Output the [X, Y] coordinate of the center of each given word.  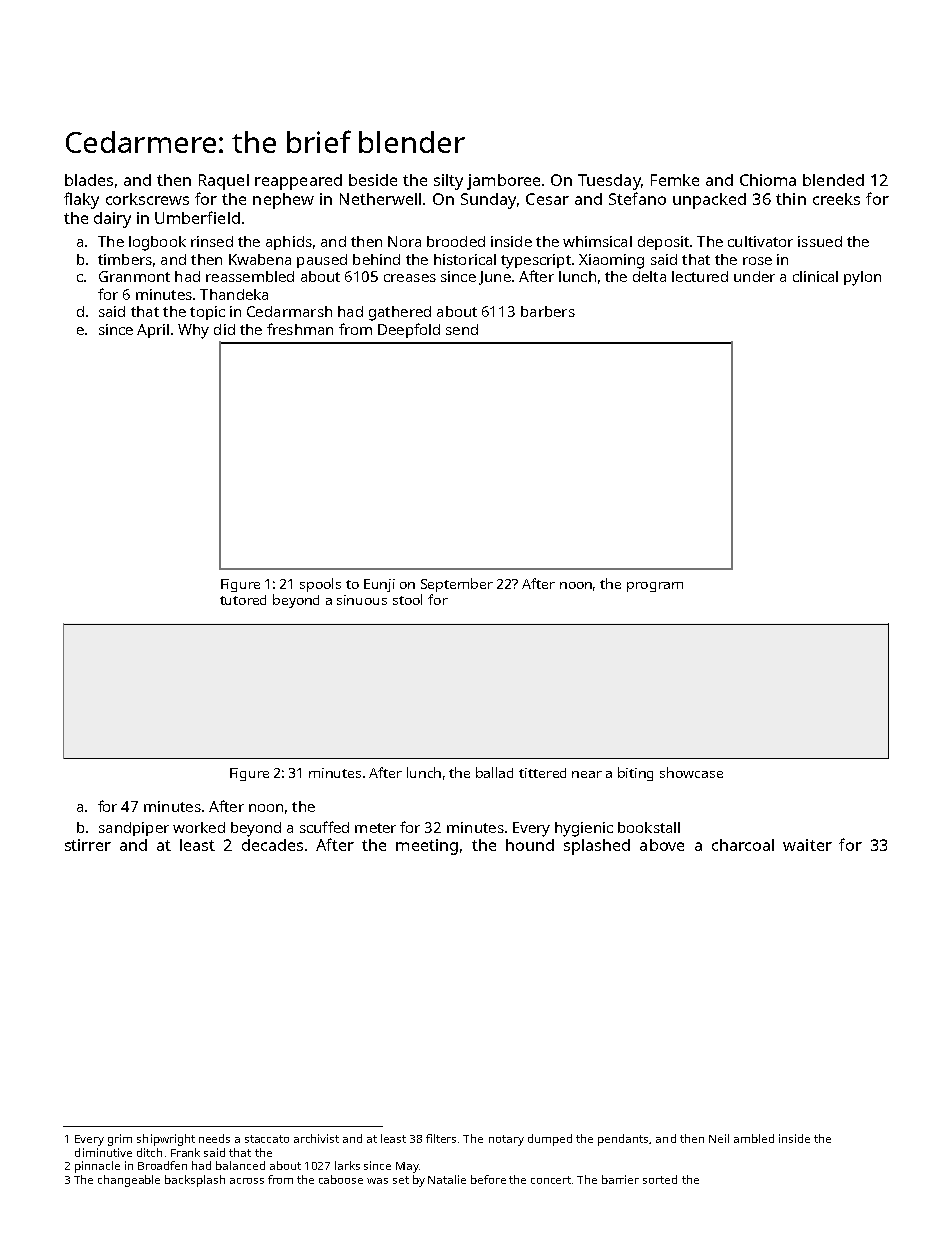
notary [506, 1140]
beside [373, 180]
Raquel [224, 182]
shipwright [166, 1140]
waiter [807, 845]
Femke [675, 180]
